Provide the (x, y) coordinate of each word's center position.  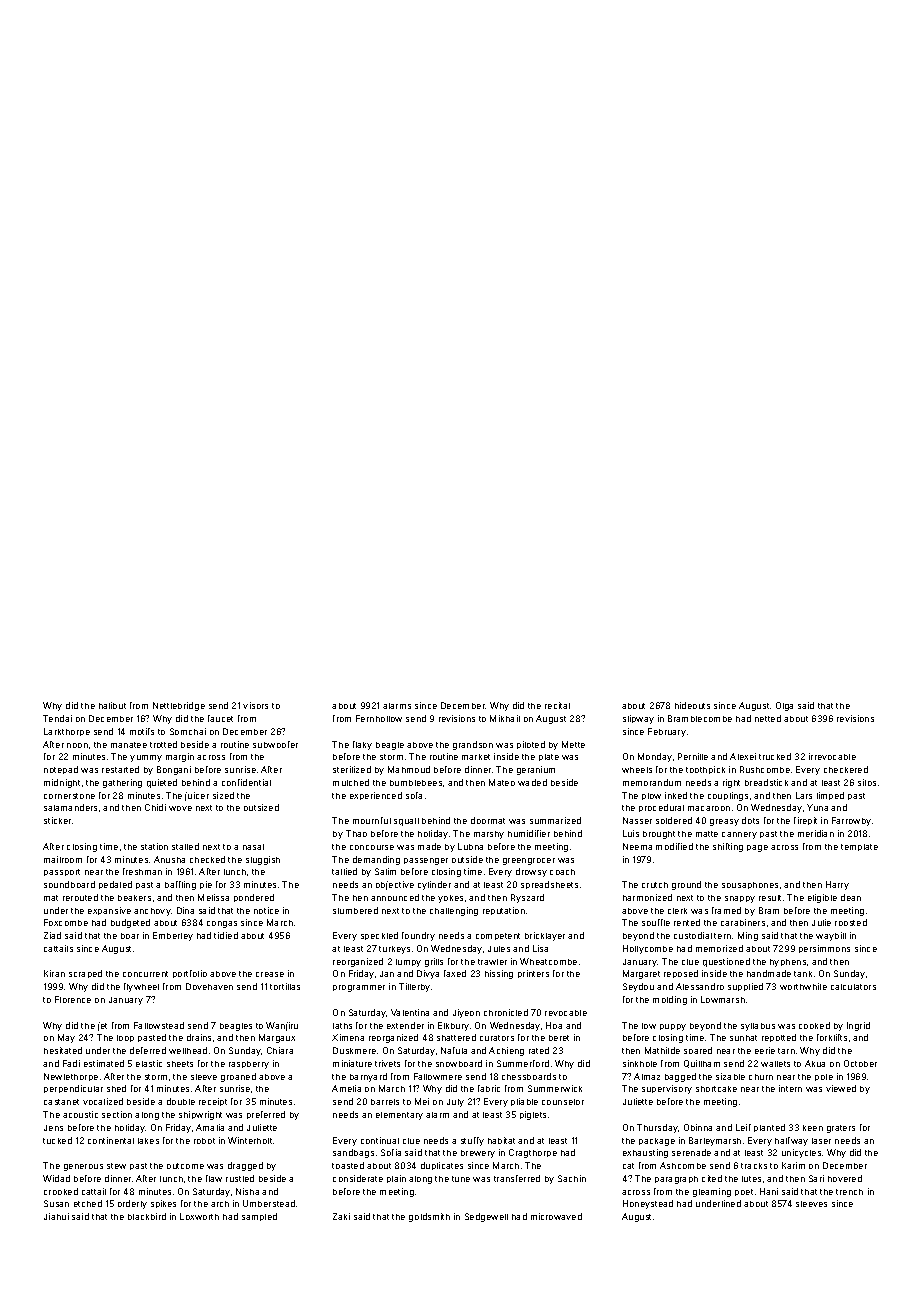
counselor (563, 1102)
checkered (846, 769)
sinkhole (640, 1063)
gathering (122, 783)
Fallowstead (159, 1025)
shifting (728, 847)
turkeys (394, 950)
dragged (245, 1166)
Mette (573, 744)
